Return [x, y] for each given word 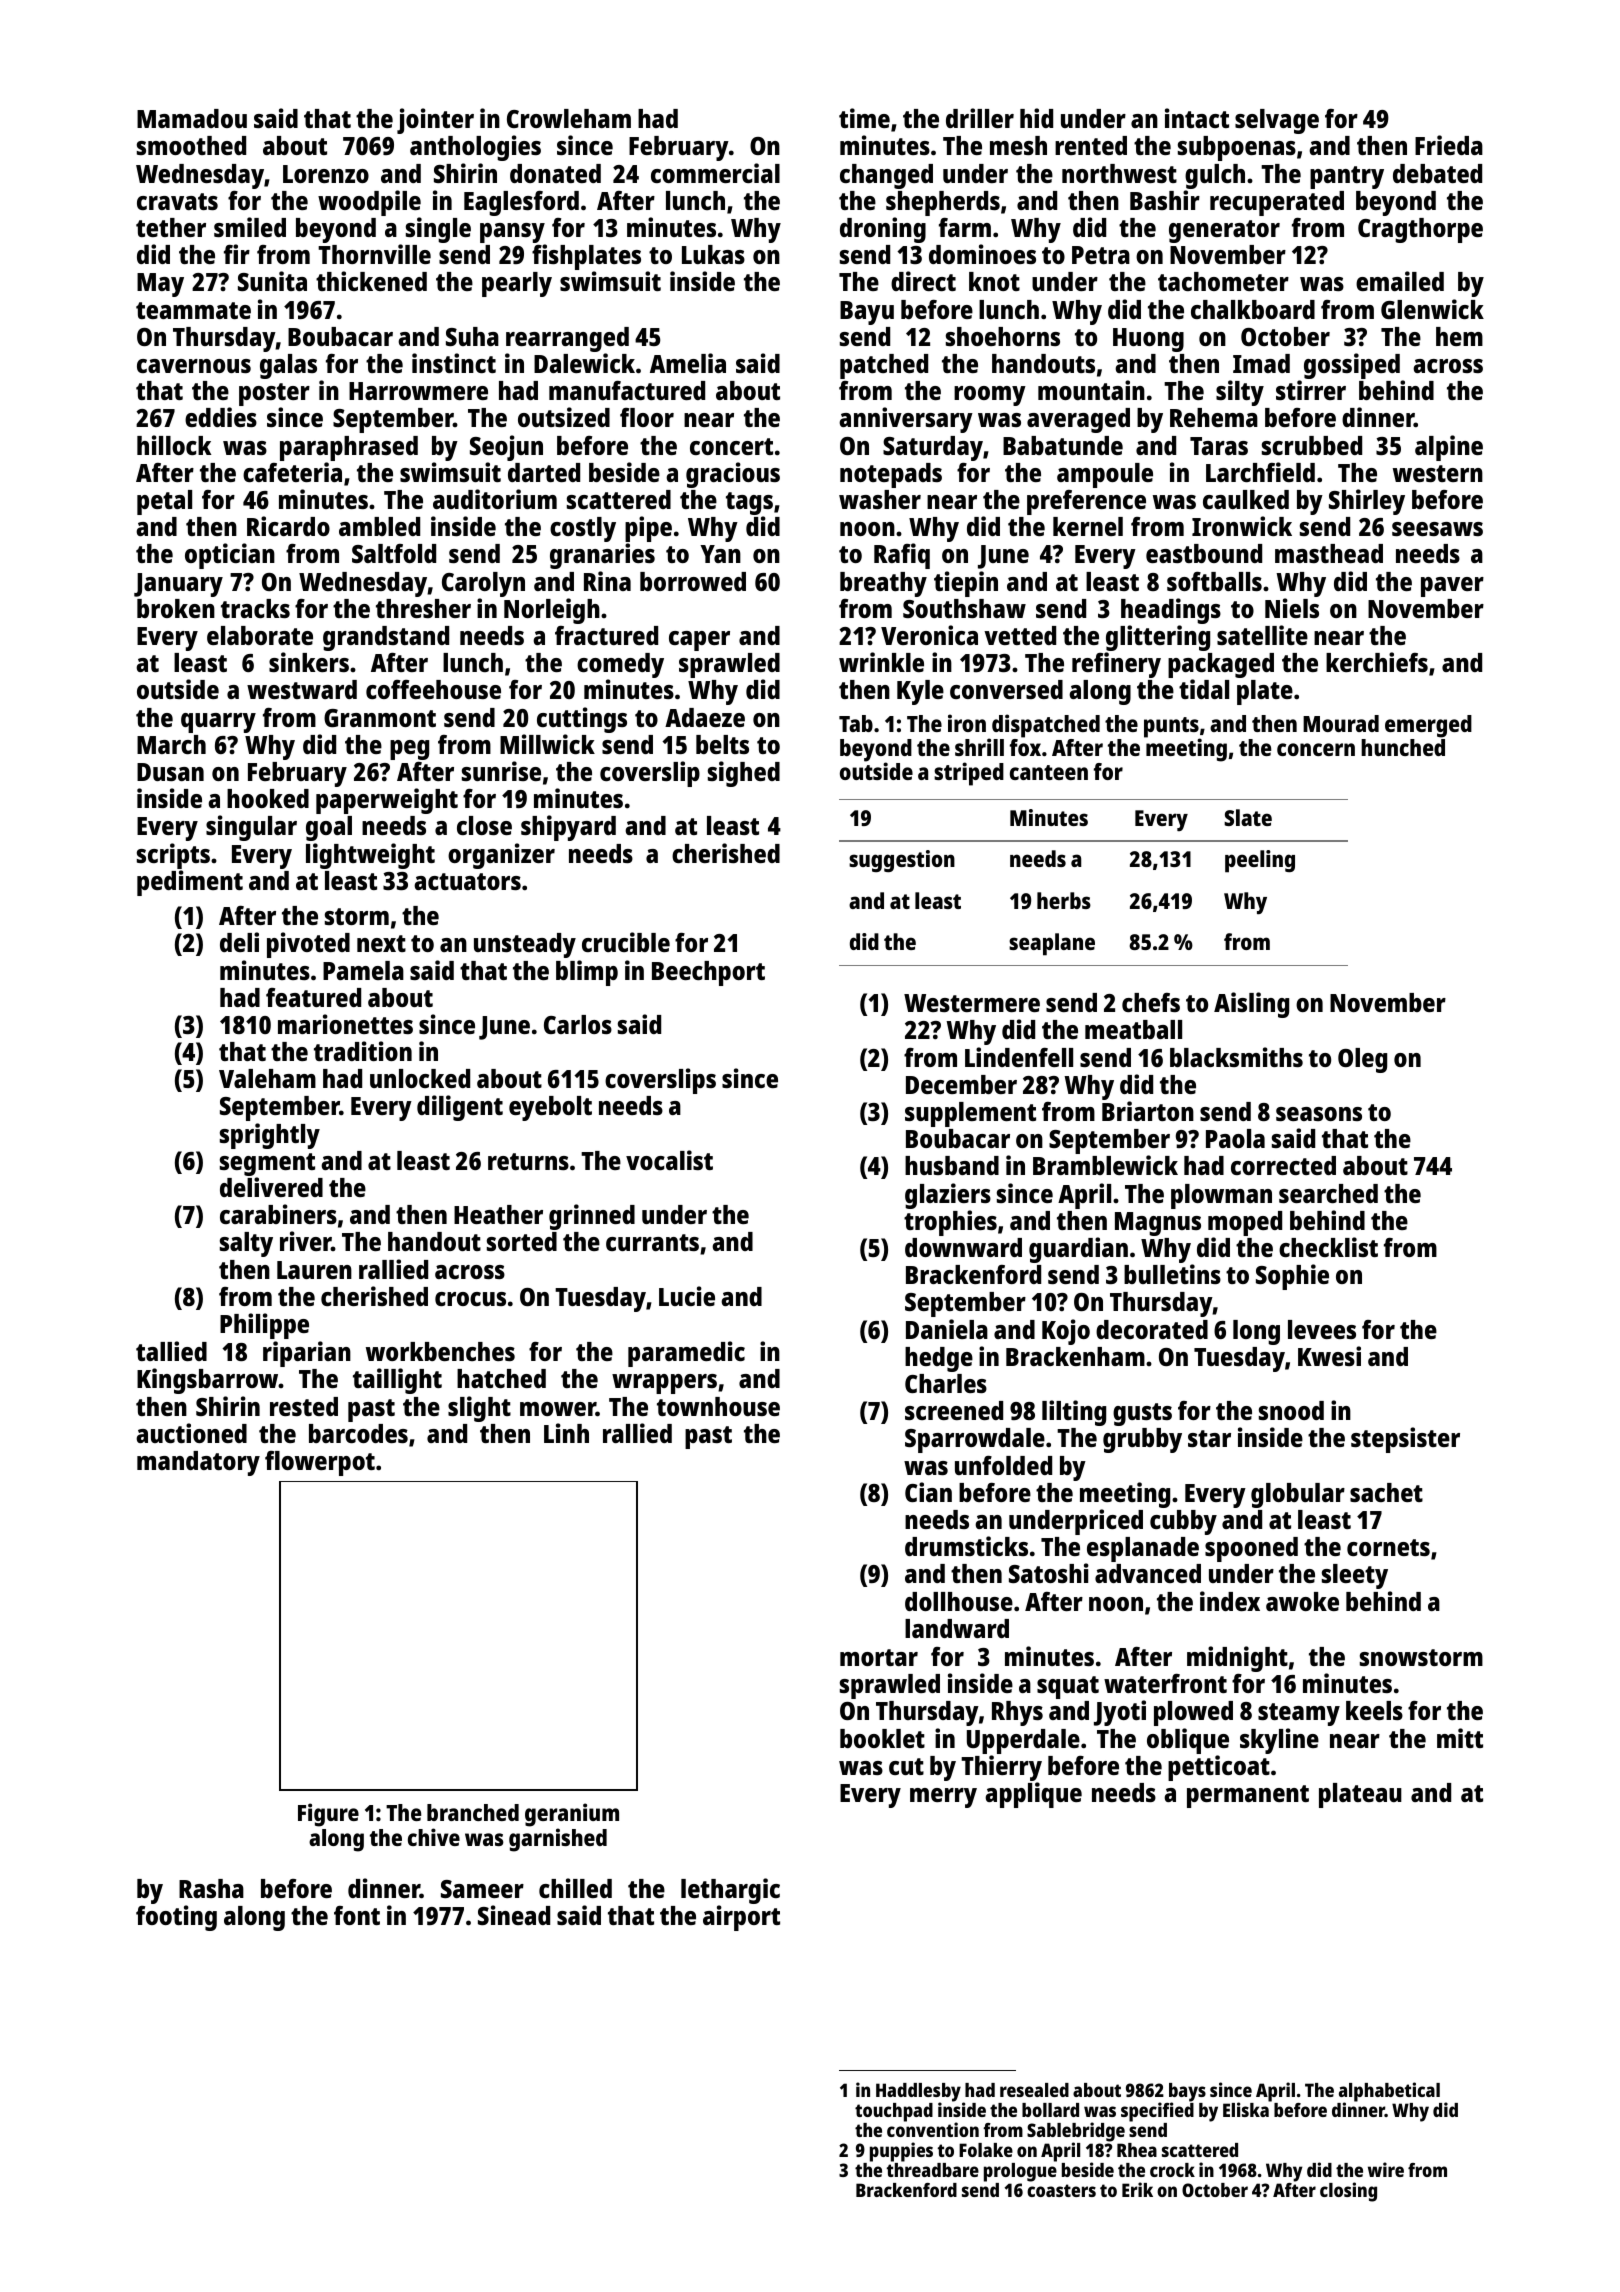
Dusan [170, 772]
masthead [1329, 553]
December [961, 1084]
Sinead [514, 1915]
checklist [1328, 1247]
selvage [1277, 121]
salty [246, 1244]
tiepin [966, 584]
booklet [882, 1738]
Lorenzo [326, 174]
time [864, 118]
